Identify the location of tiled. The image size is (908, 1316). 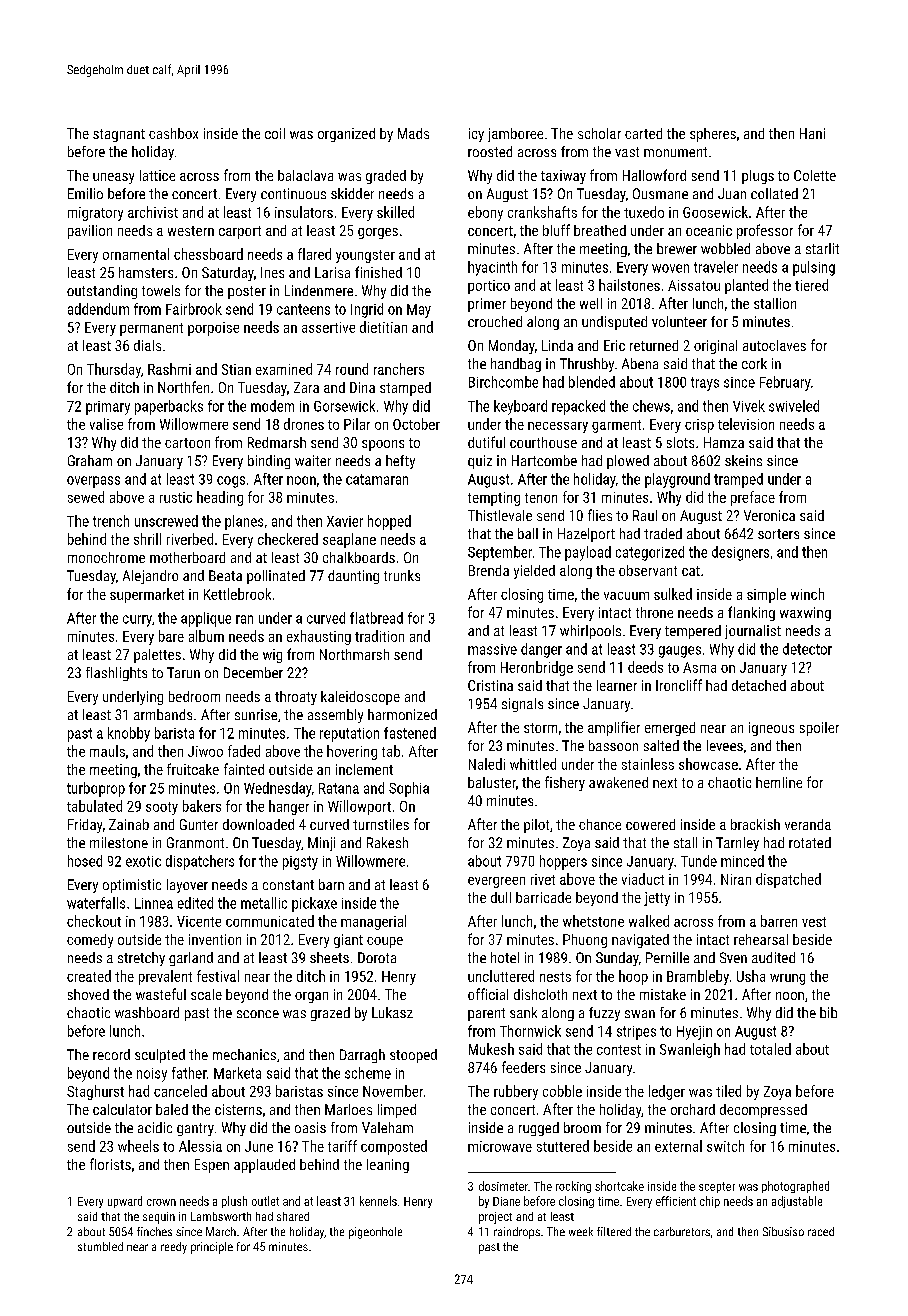
(728, 1091).
